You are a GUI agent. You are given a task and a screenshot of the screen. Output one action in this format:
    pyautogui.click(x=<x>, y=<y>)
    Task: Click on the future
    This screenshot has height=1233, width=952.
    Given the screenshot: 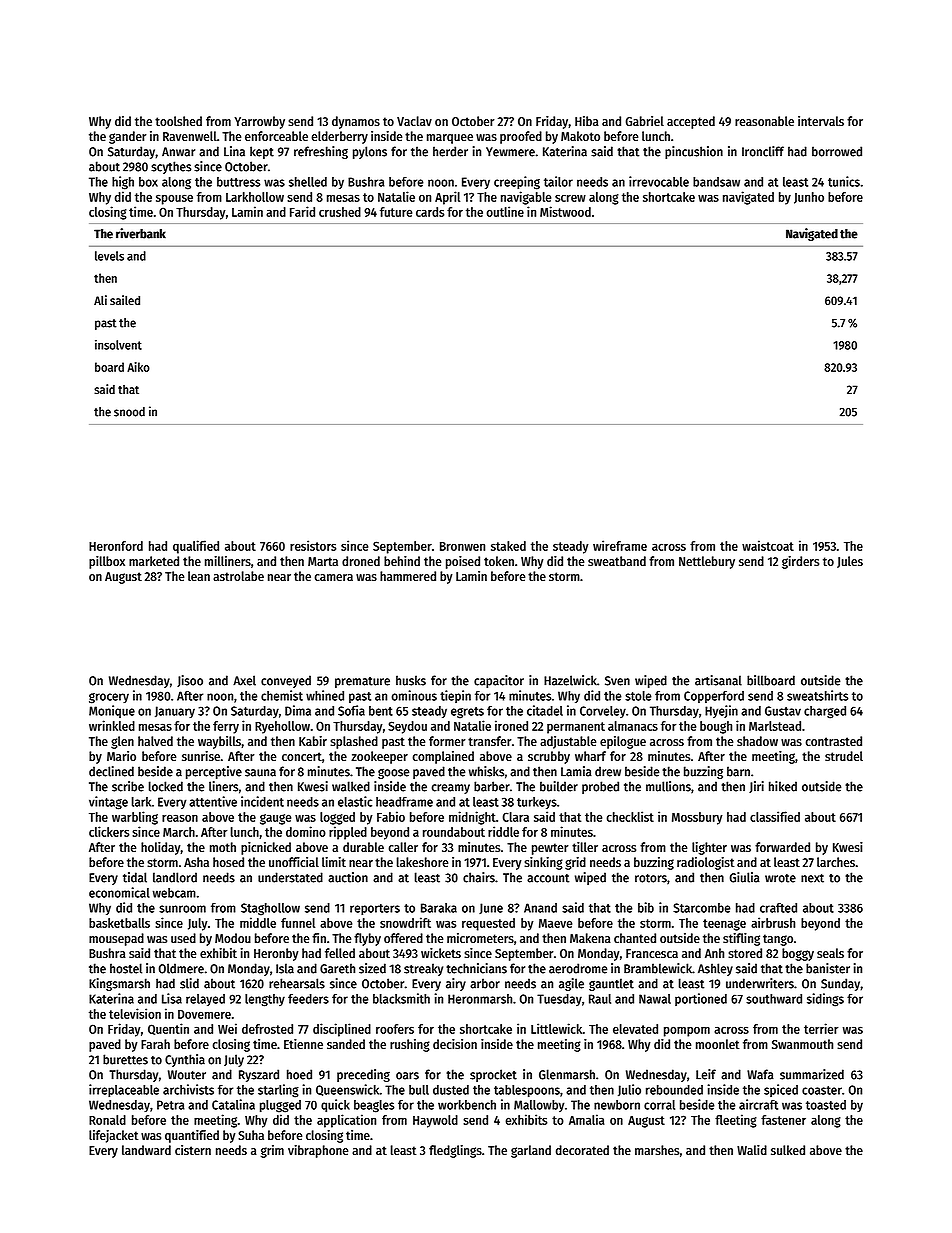 What is the action you would take?
    pyautogui.click(x=396, y=212)
